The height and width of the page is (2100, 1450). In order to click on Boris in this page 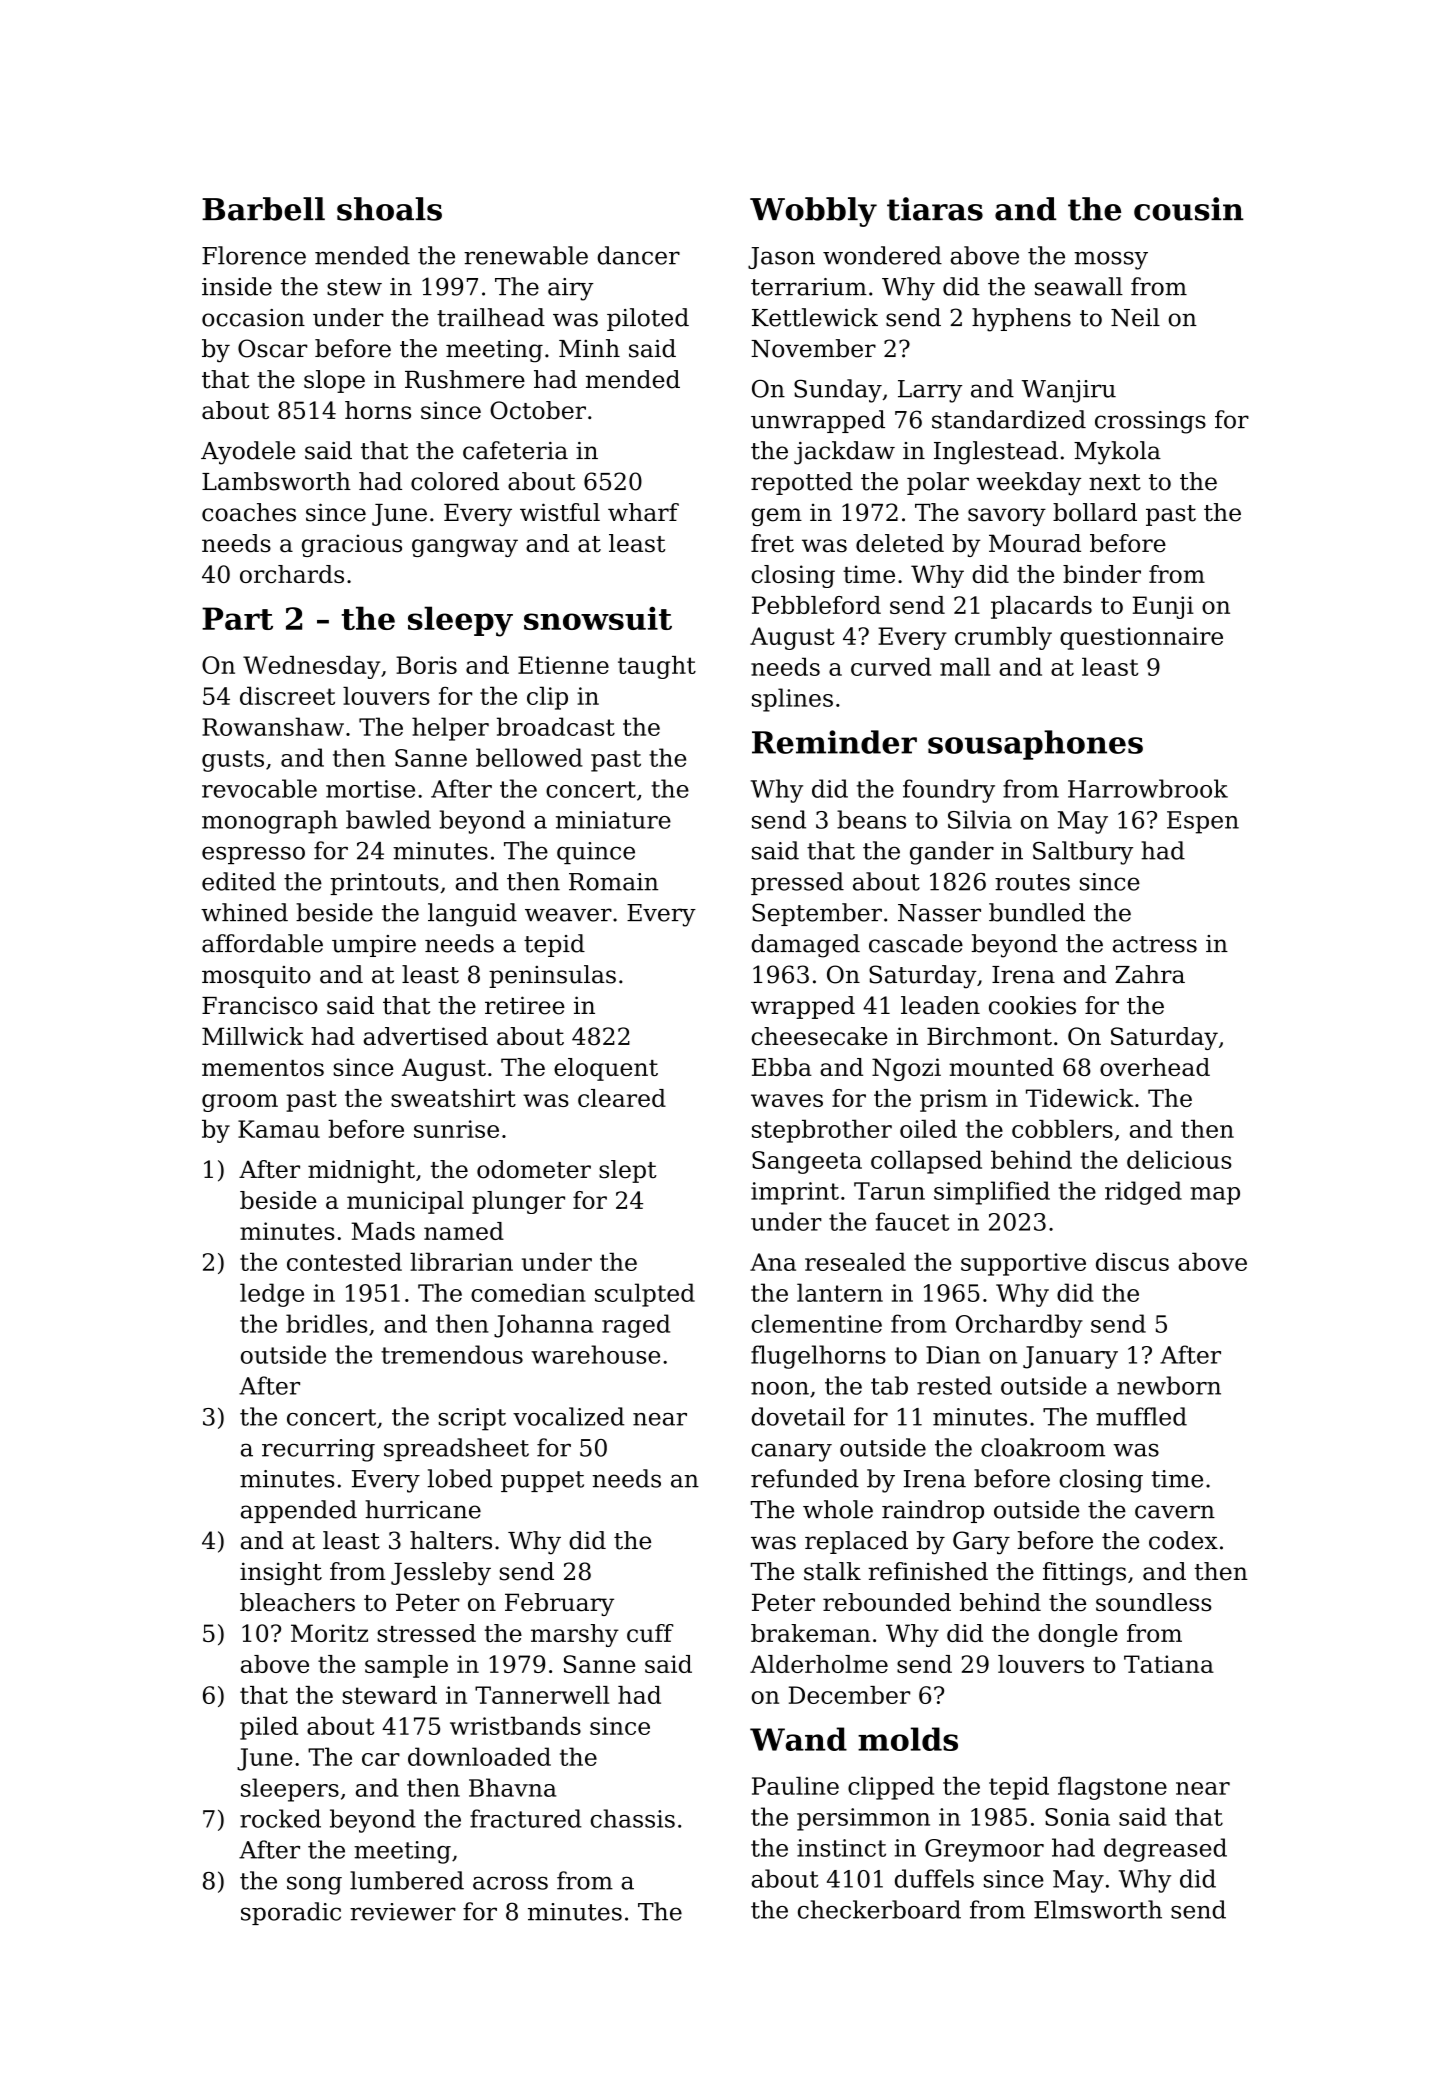, I will do `click(426, 665)`.
